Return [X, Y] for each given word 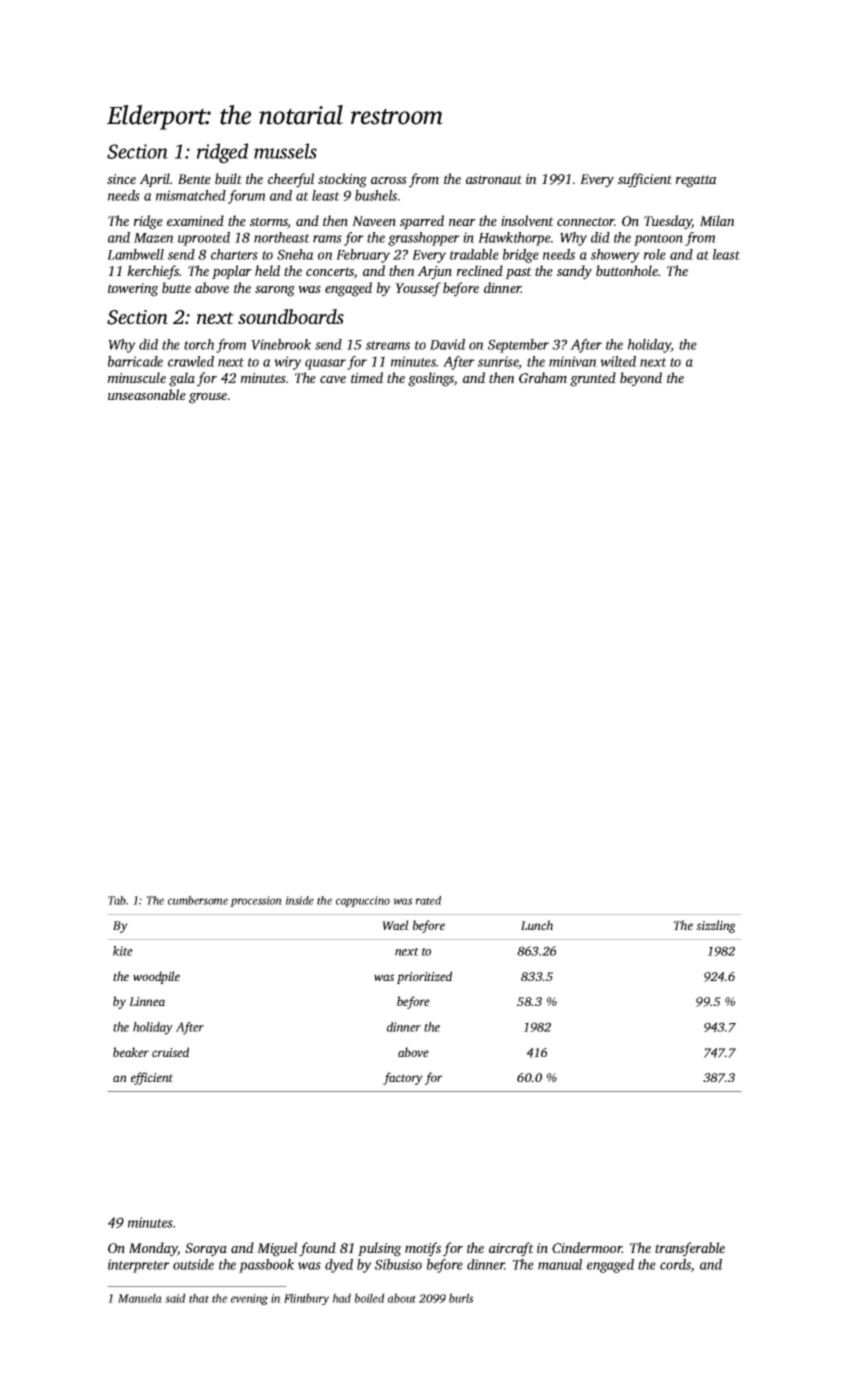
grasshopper [424, 239]
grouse [208, 398]
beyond [641, 379]
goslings [431, 379]
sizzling [716, 926]
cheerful [291, 180]
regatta [696, 181]
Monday [153, 1249]
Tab [117, 900]
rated [428, 900]
